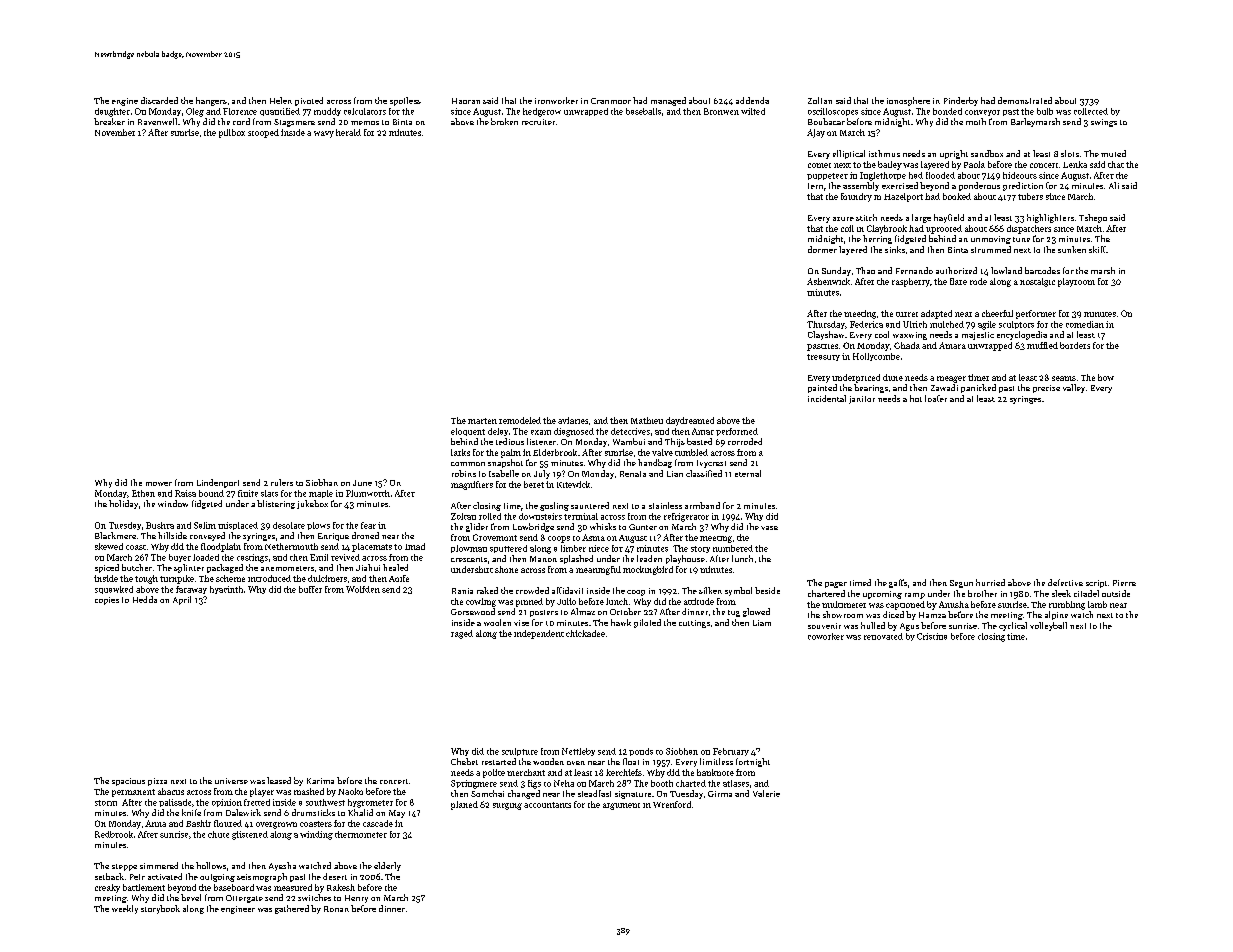 The image size is (1233, 952). Describe the element at coordinates (107, 601) in the page. I see `copies` at that location.
